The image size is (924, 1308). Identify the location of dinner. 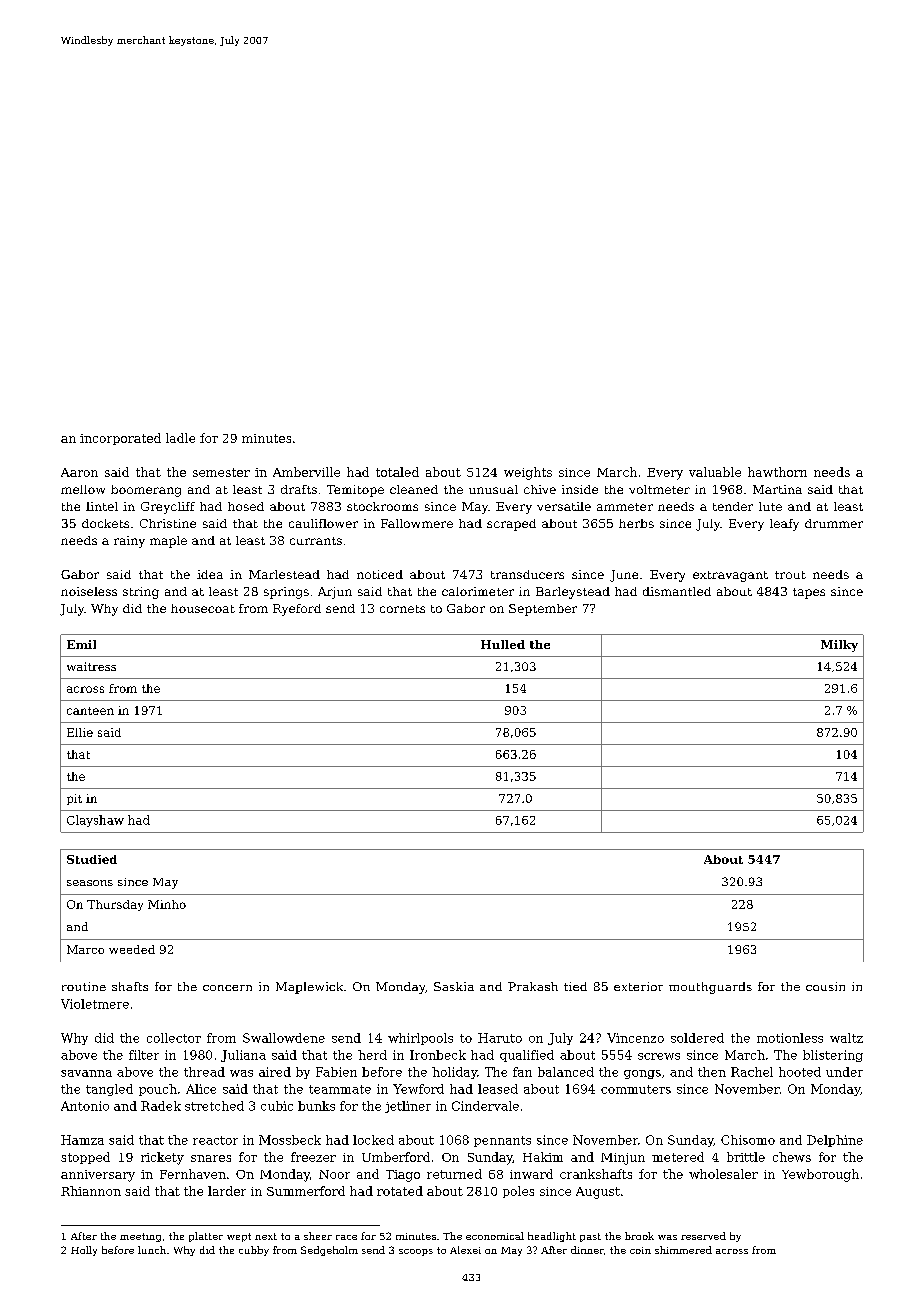
(587, 1250).
